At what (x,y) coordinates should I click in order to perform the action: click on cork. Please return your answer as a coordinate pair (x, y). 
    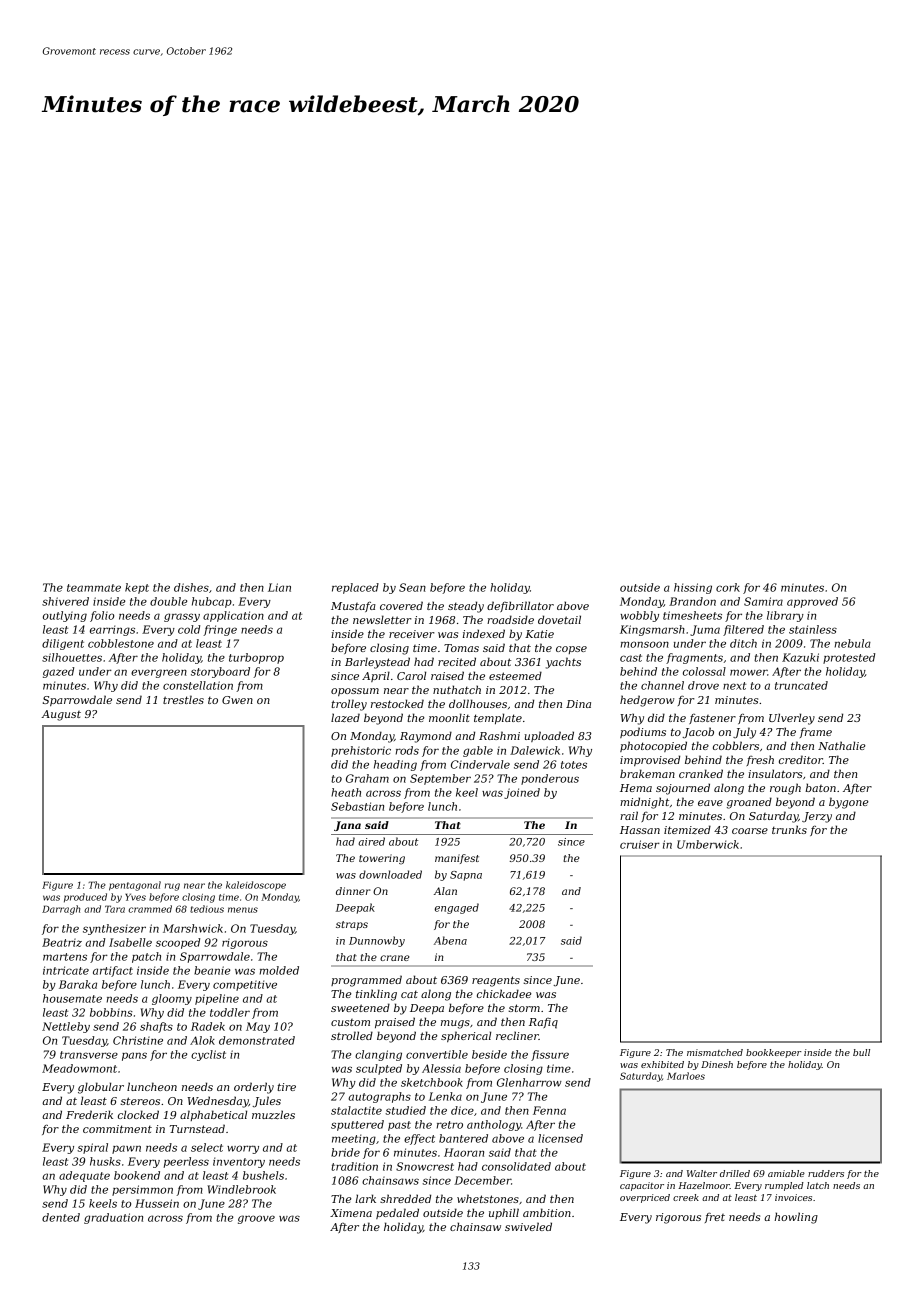
    Looking at the image, I should click on (728, 587).
